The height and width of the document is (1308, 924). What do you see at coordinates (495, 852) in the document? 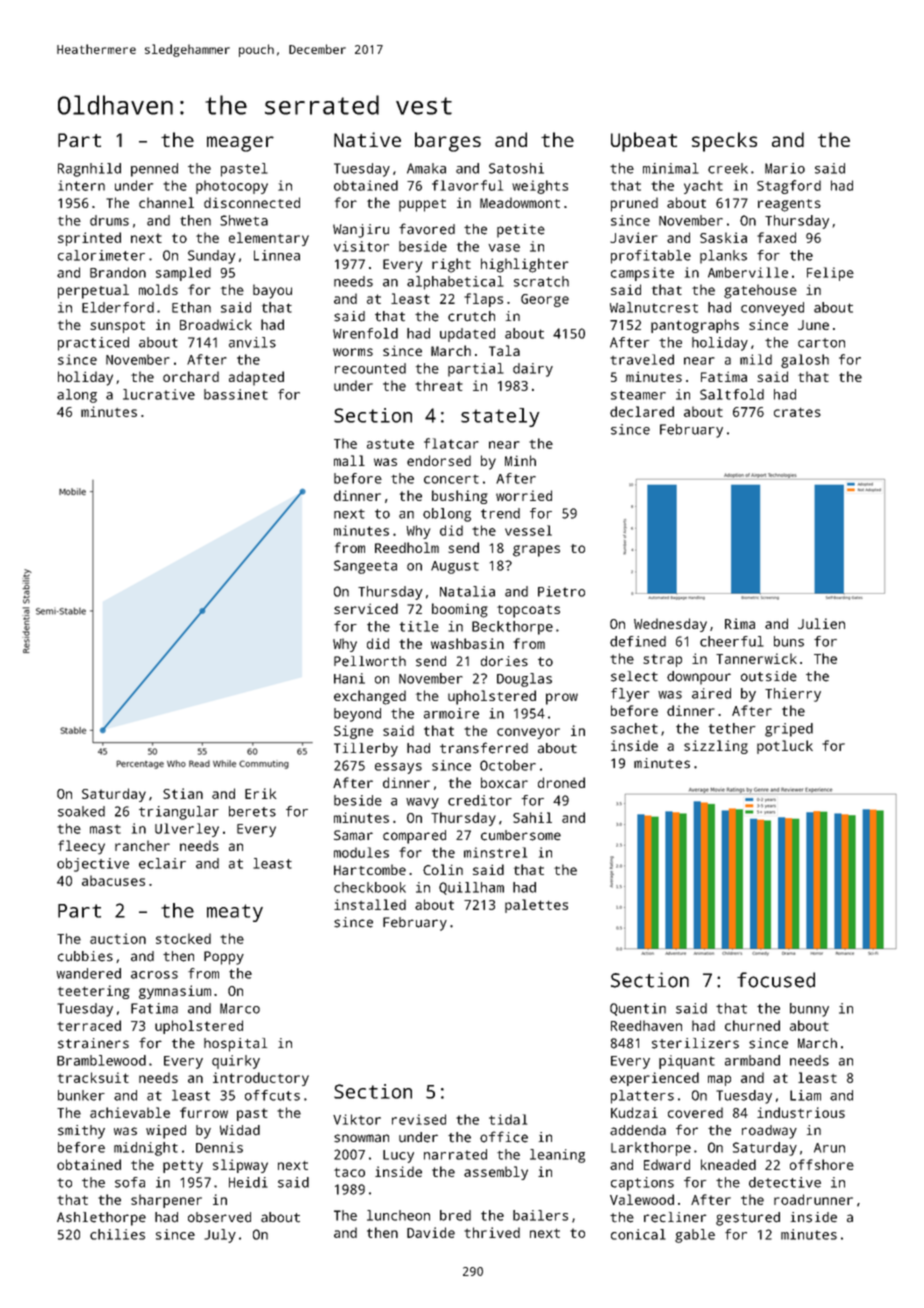
I see `minstrel` at bounding box center [495, 852].
